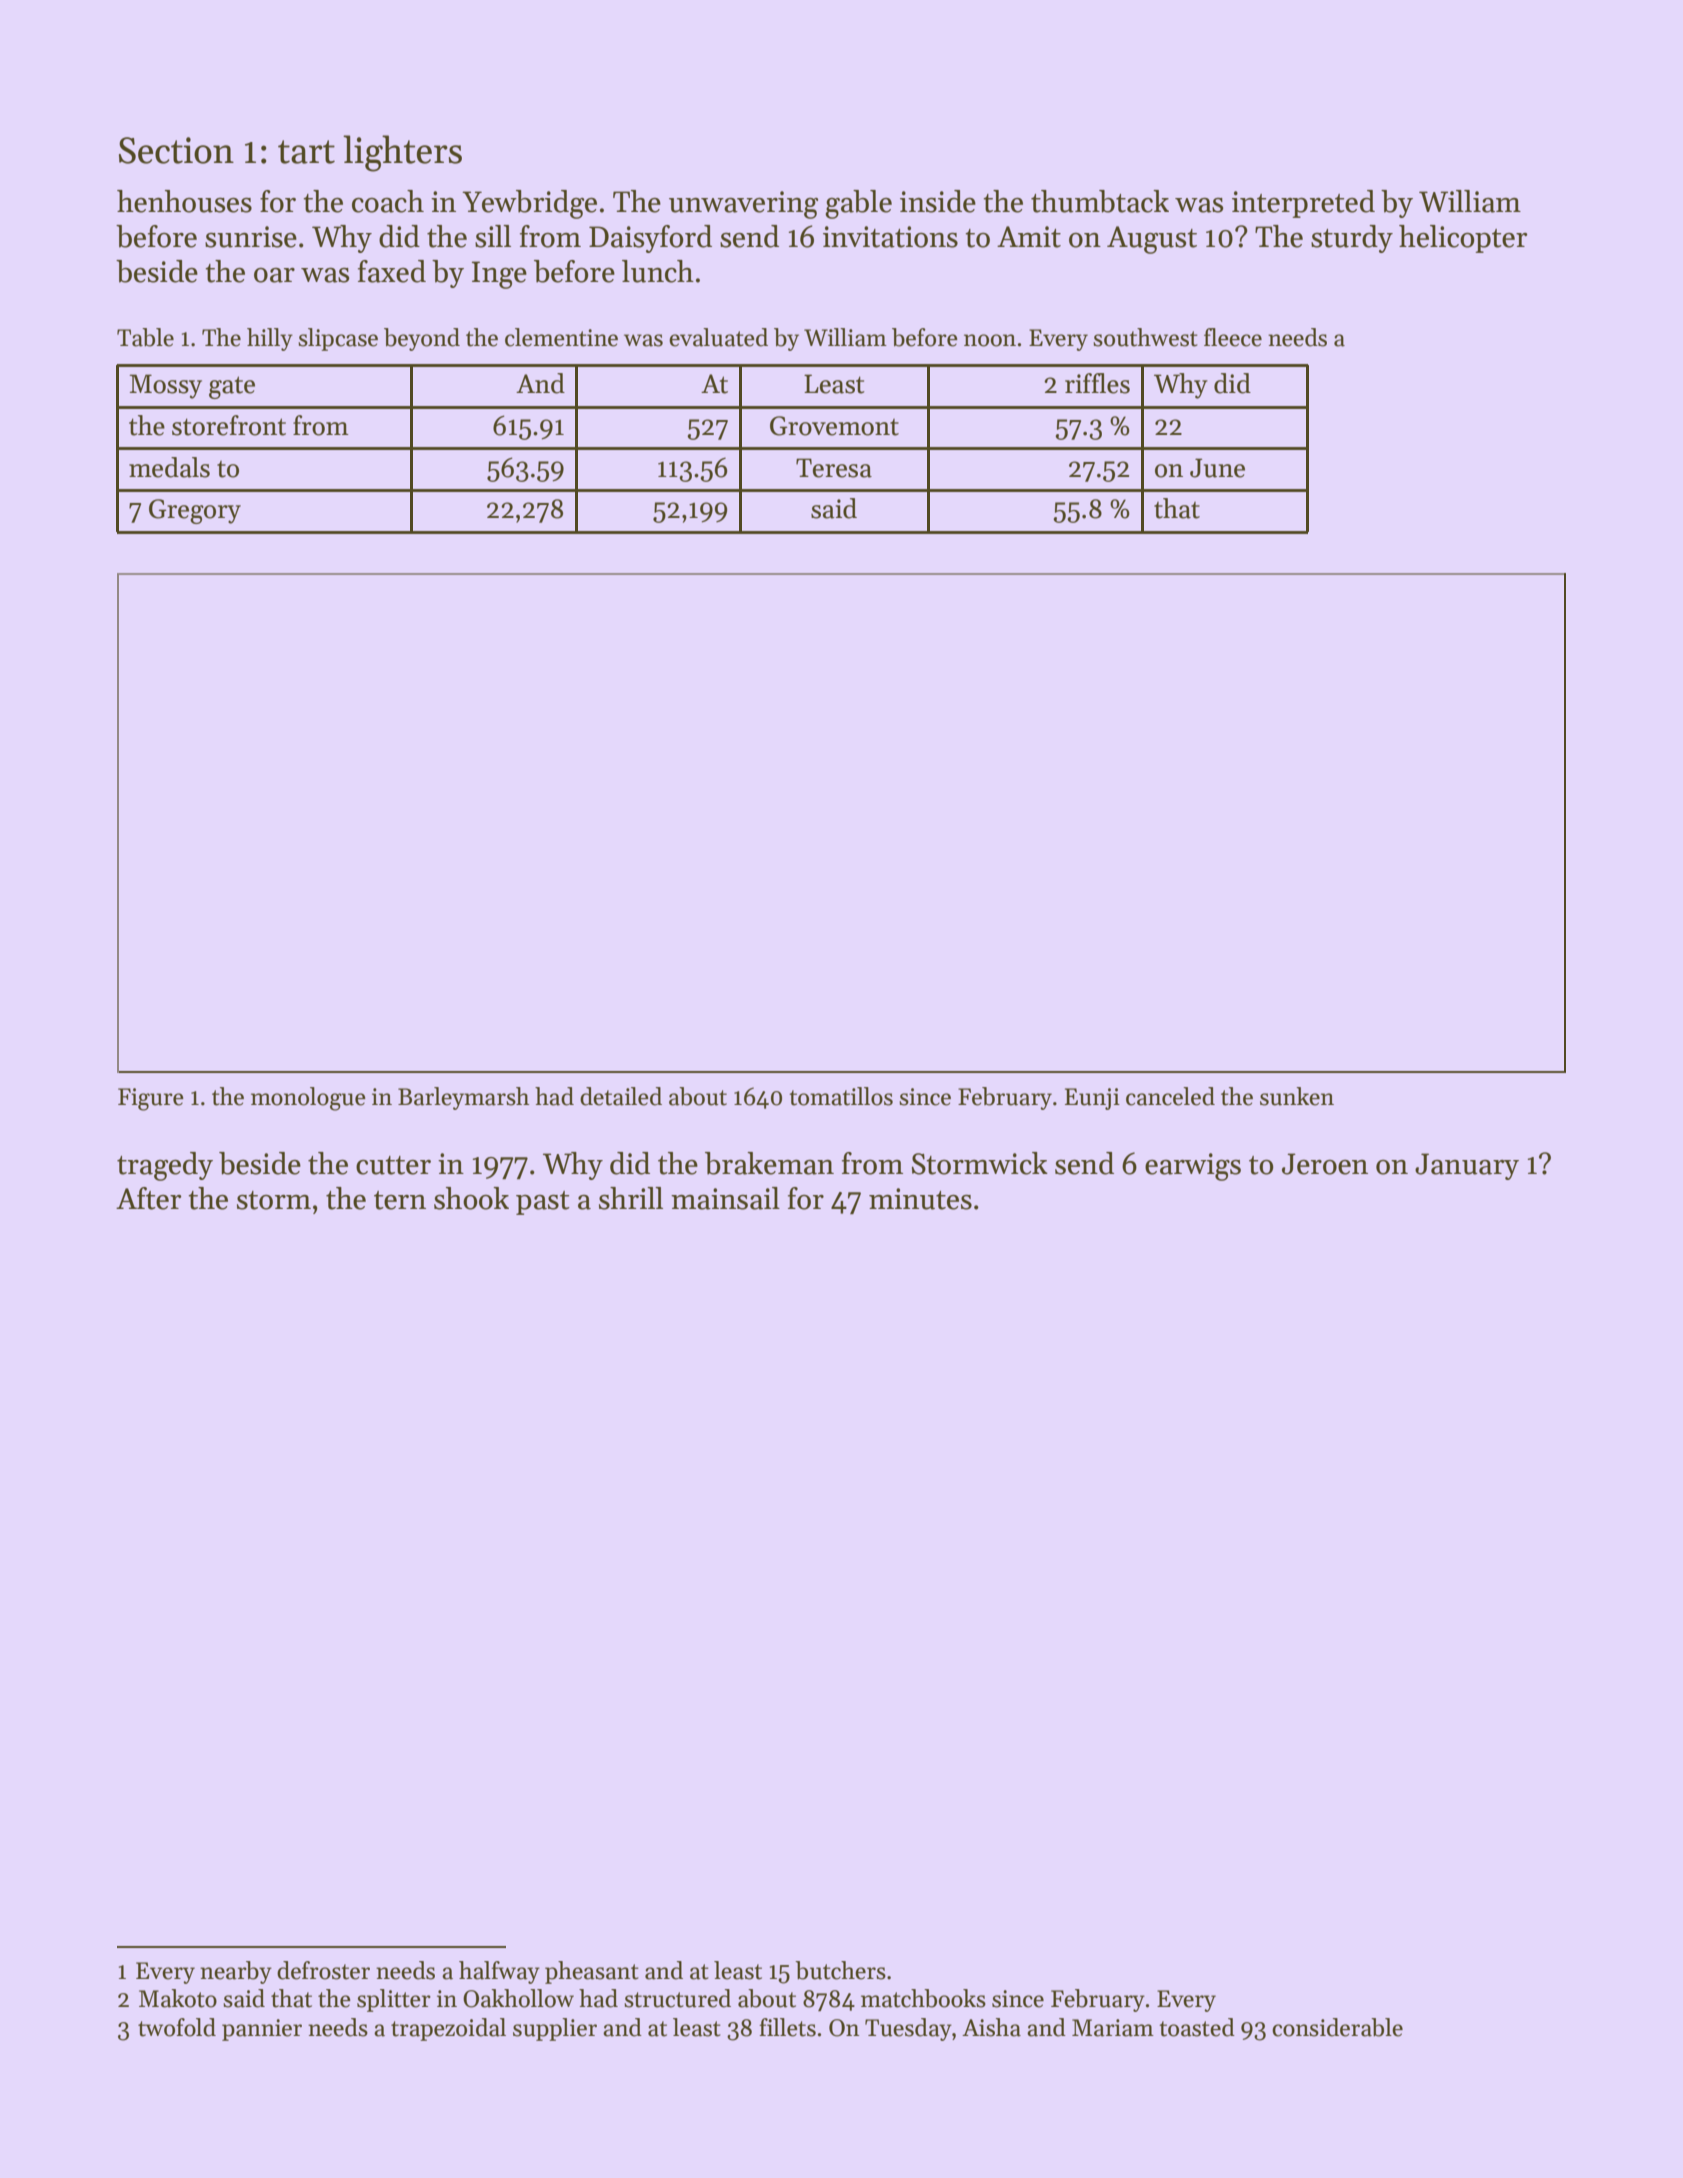  I want to click on June, so click(1217, 468).
